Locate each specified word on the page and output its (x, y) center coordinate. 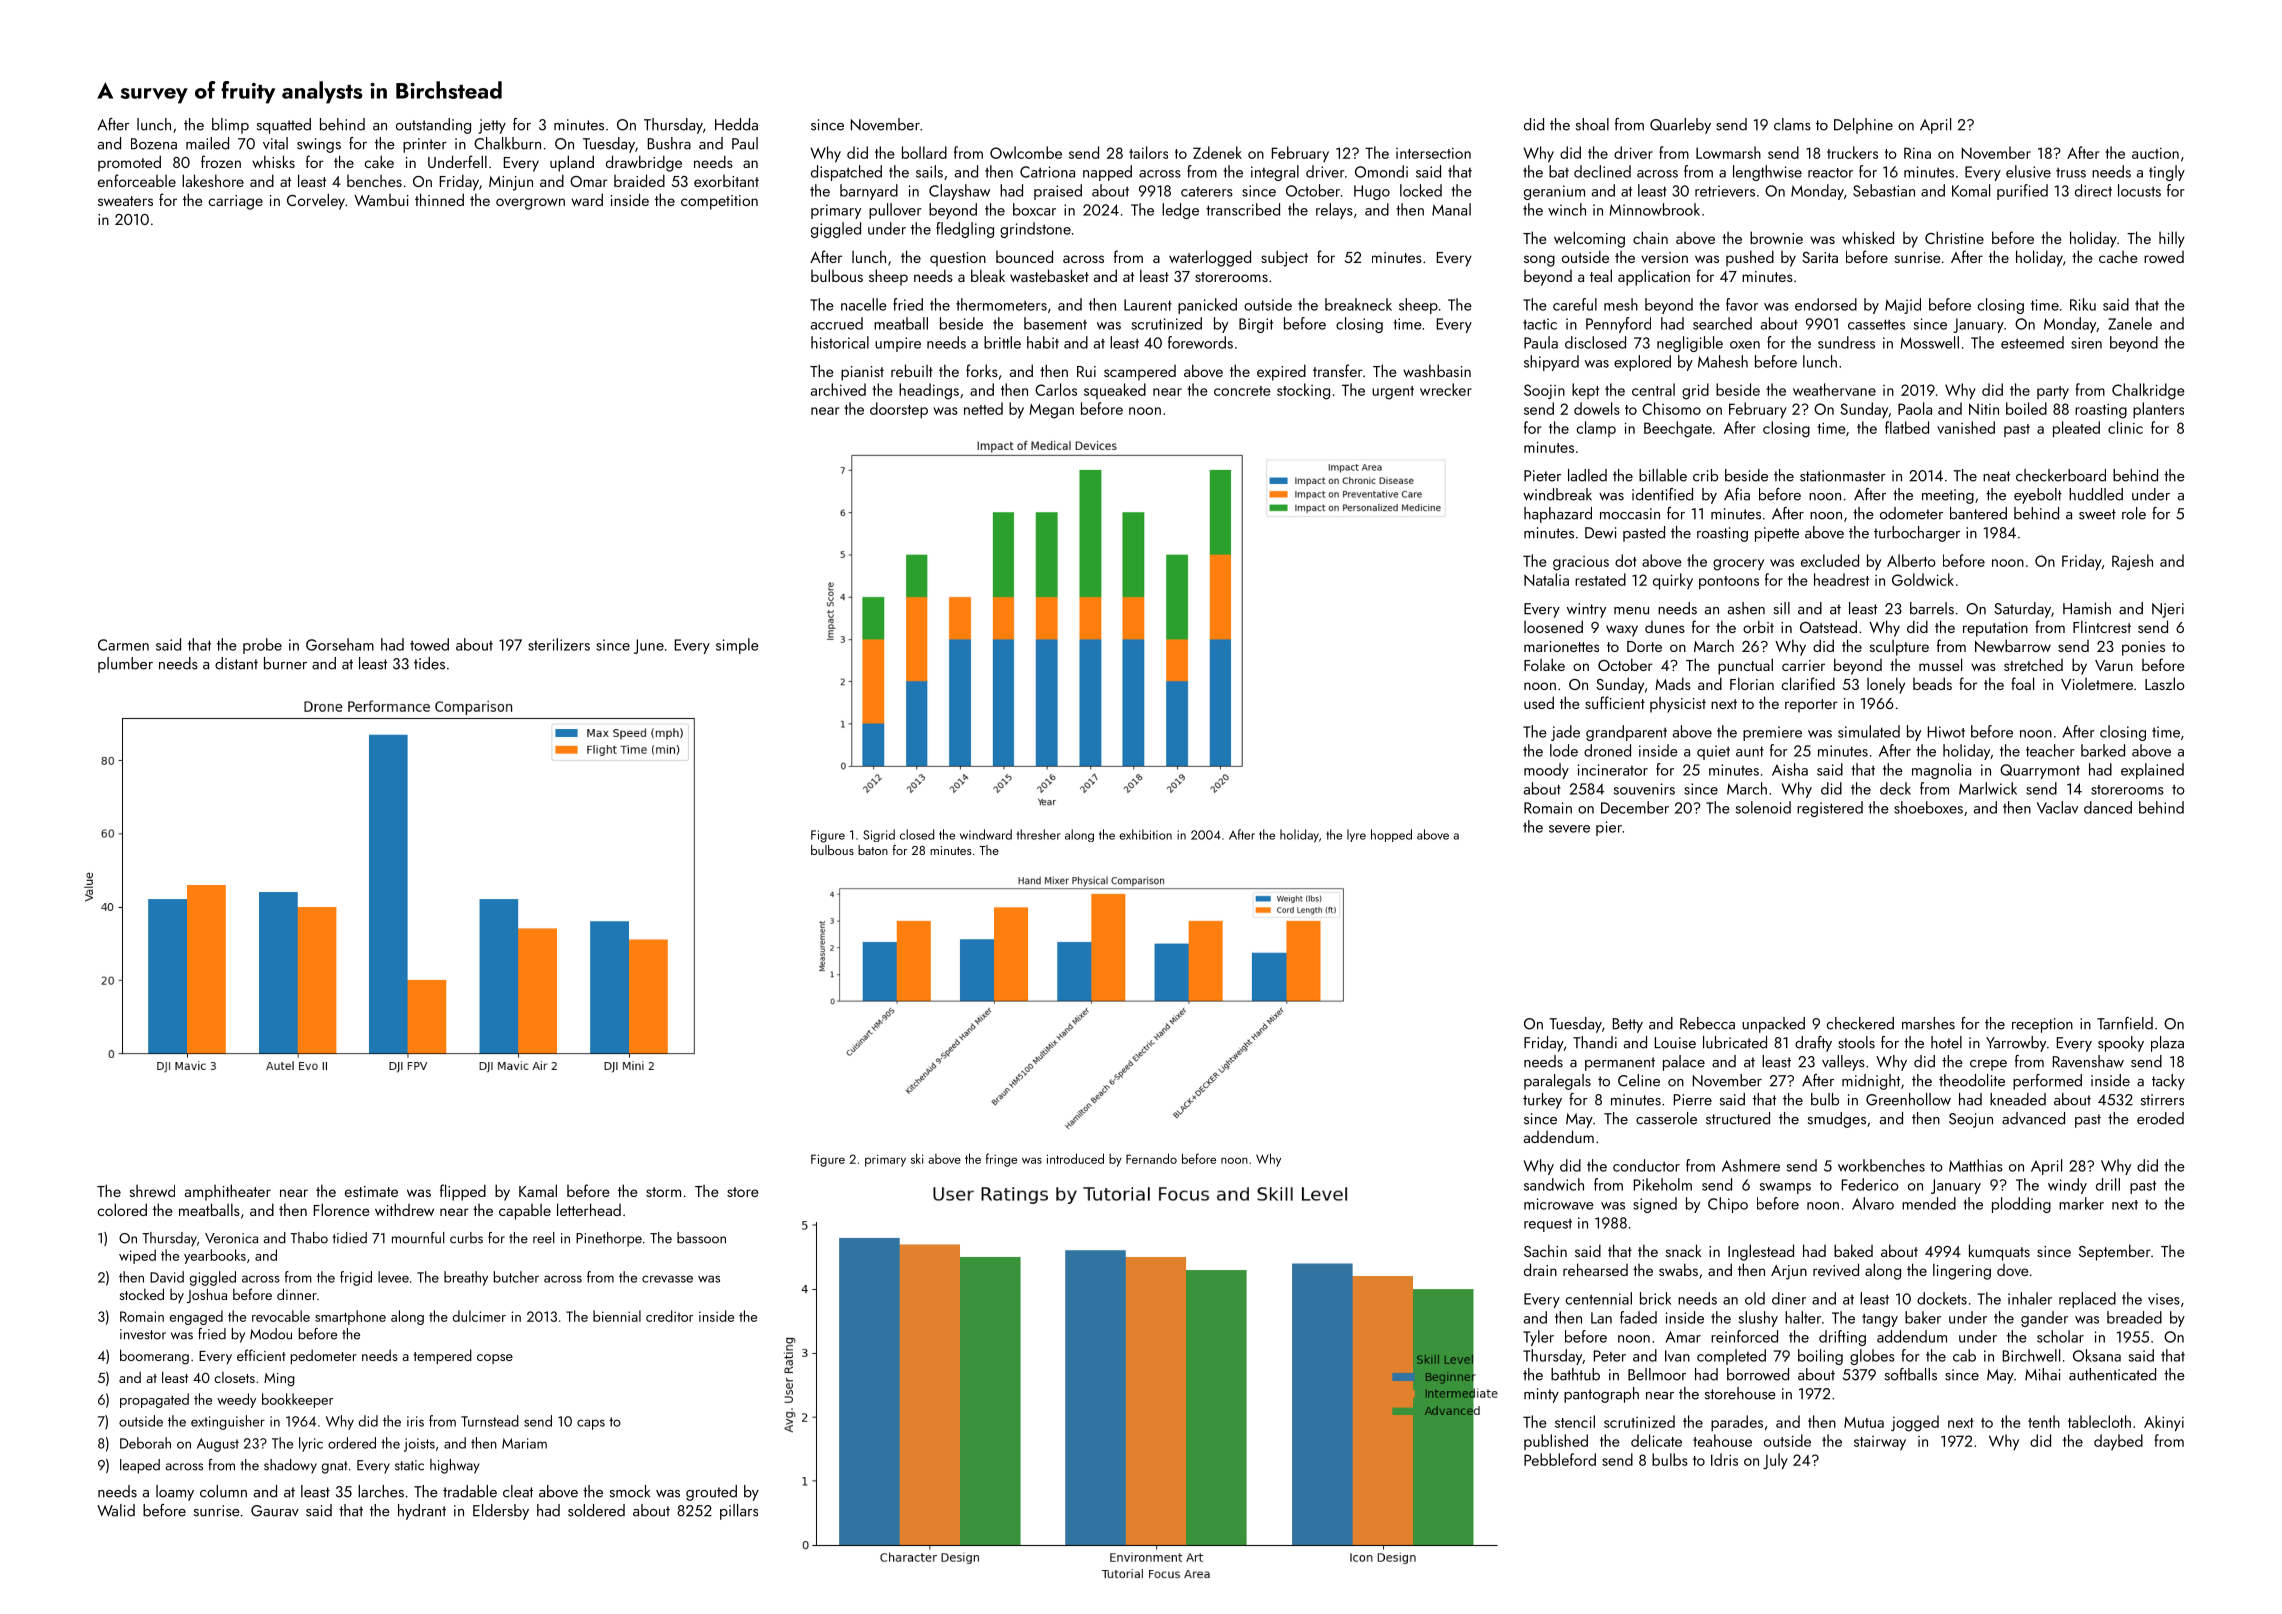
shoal (1592, 124)
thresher (1038, 834)
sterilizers (559, 644)
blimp (230, 126)
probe (262, 646)
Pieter (1542, 476)
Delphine (1863, 126)
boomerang (154, 1357)
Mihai (2042, 1374)
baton (873, 850)
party (2053, 392)
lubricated (1735, 1042)
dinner (297, 1294)
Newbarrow (2013, 645)
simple (737, 646)
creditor (669, 1316)
